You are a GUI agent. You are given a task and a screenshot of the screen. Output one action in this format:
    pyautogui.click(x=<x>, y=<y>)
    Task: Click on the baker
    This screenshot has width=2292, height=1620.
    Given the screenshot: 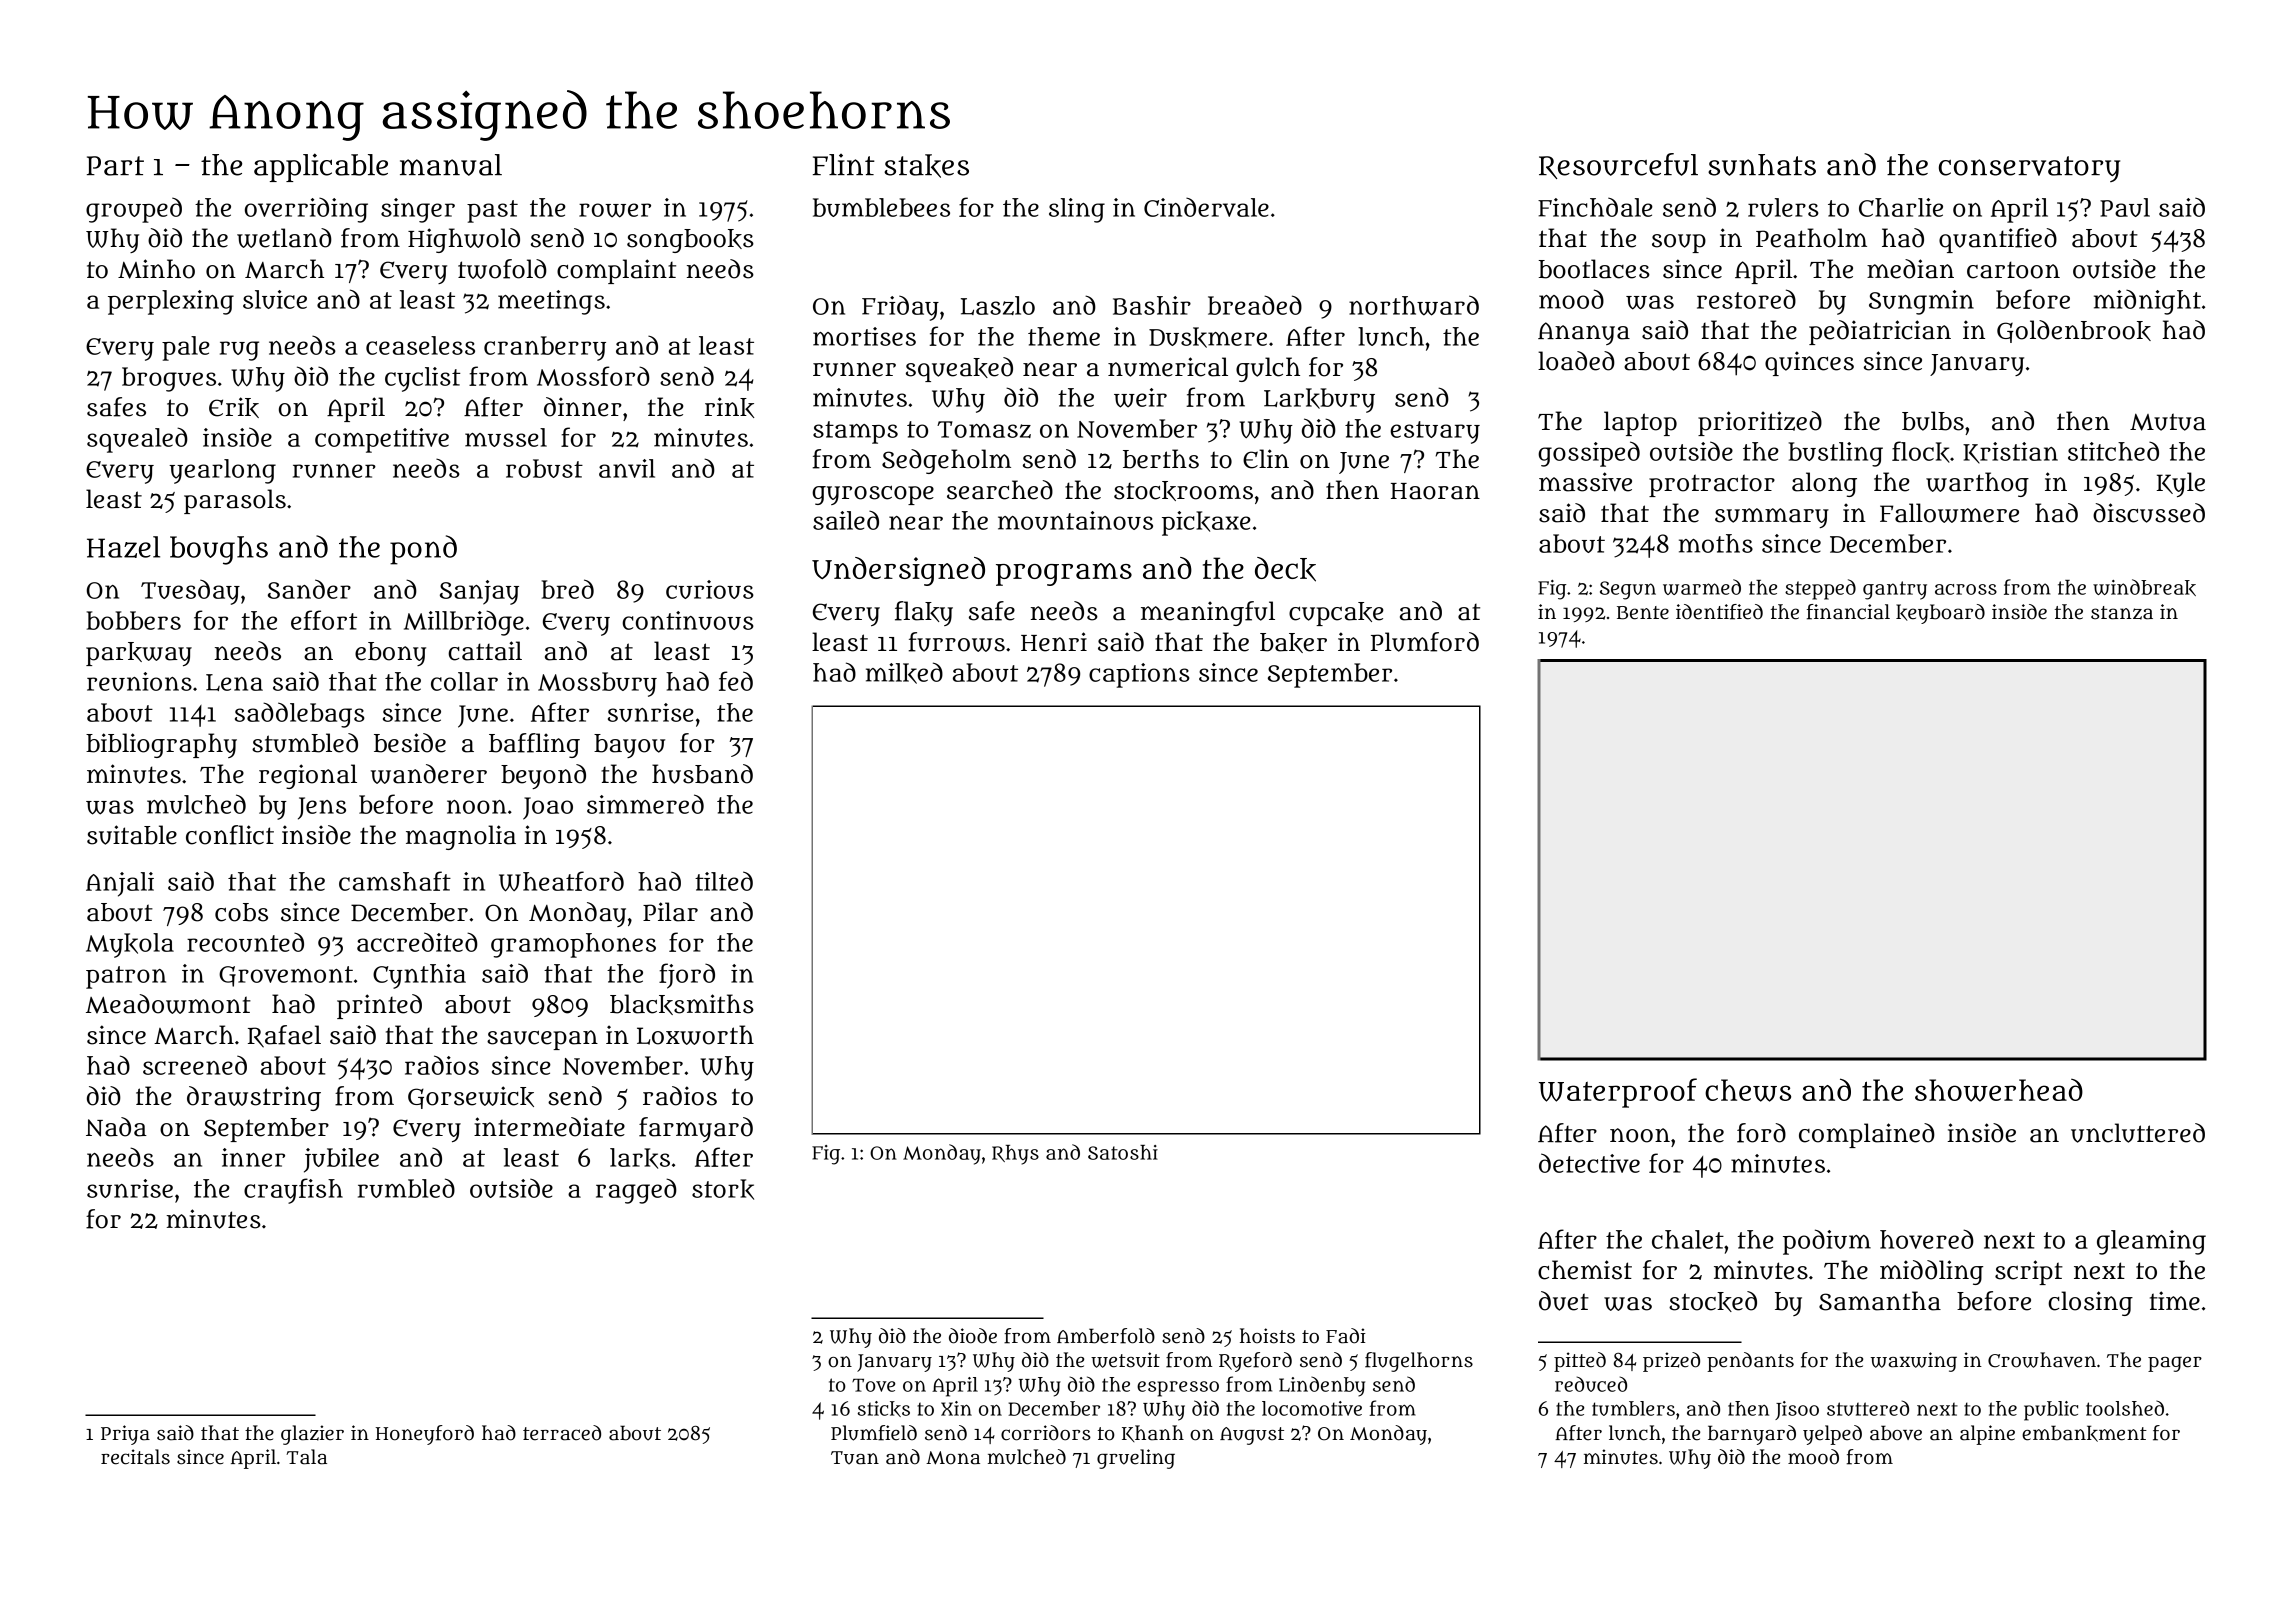 What is the action you would take?
    pyautogui.click(x=1293, y=643)
